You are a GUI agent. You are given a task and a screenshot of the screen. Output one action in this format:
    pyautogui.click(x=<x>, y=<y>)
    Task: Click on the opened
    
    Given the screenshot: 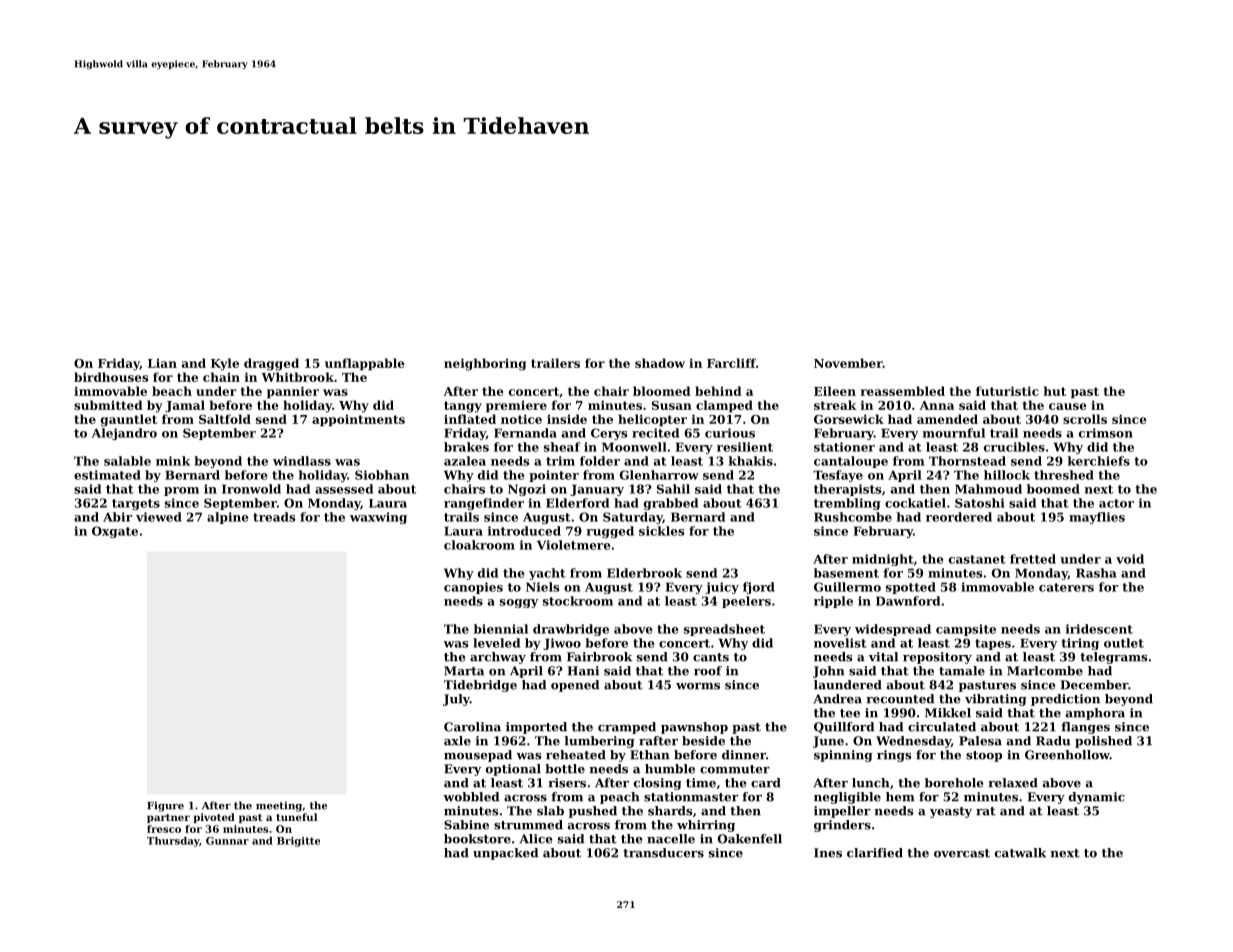 What is the action you would take?
    pyautogui.click(x=575, y=686)
